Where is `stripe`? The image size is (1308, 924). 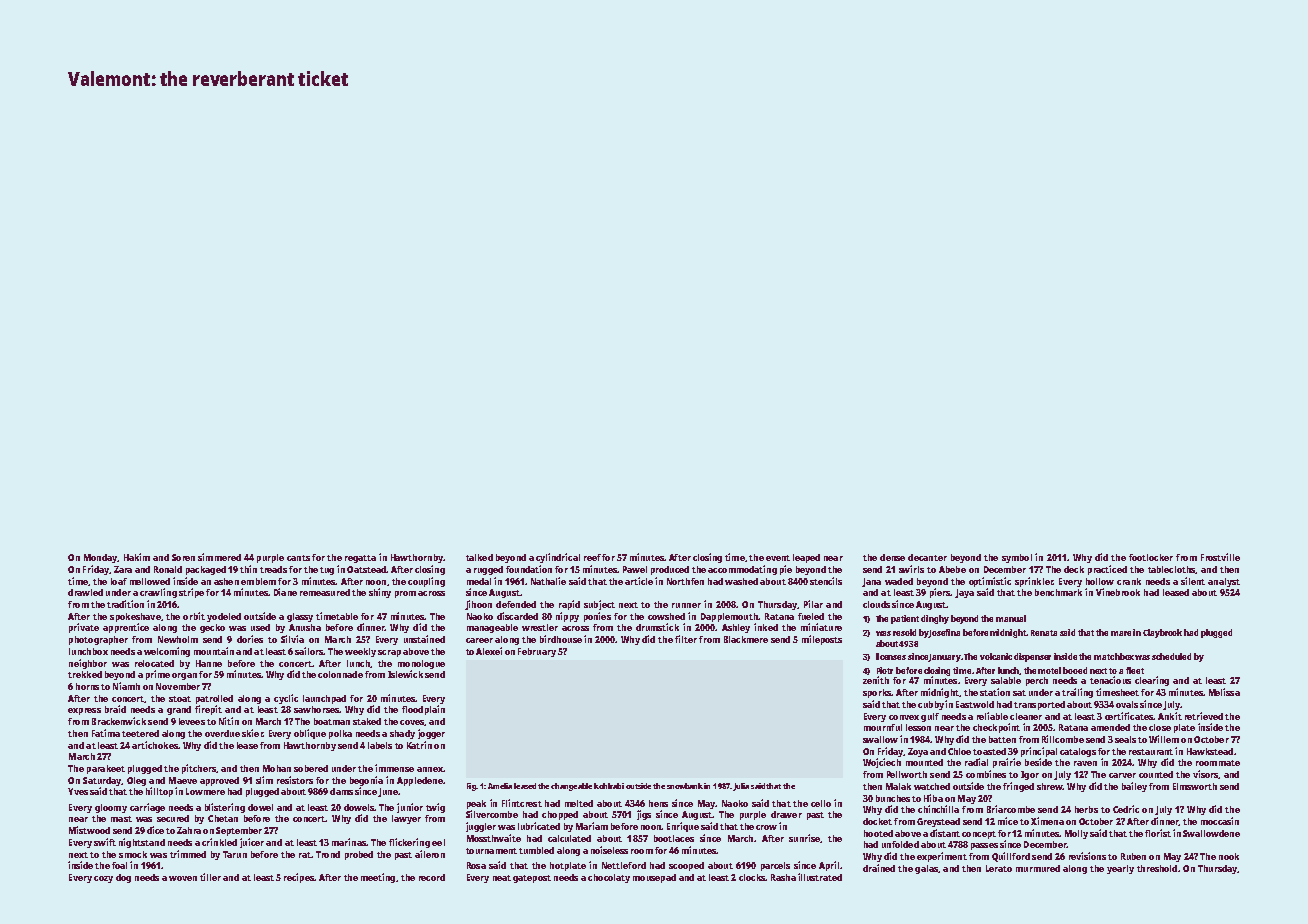 stripe is located at coordinates (191, 593).
